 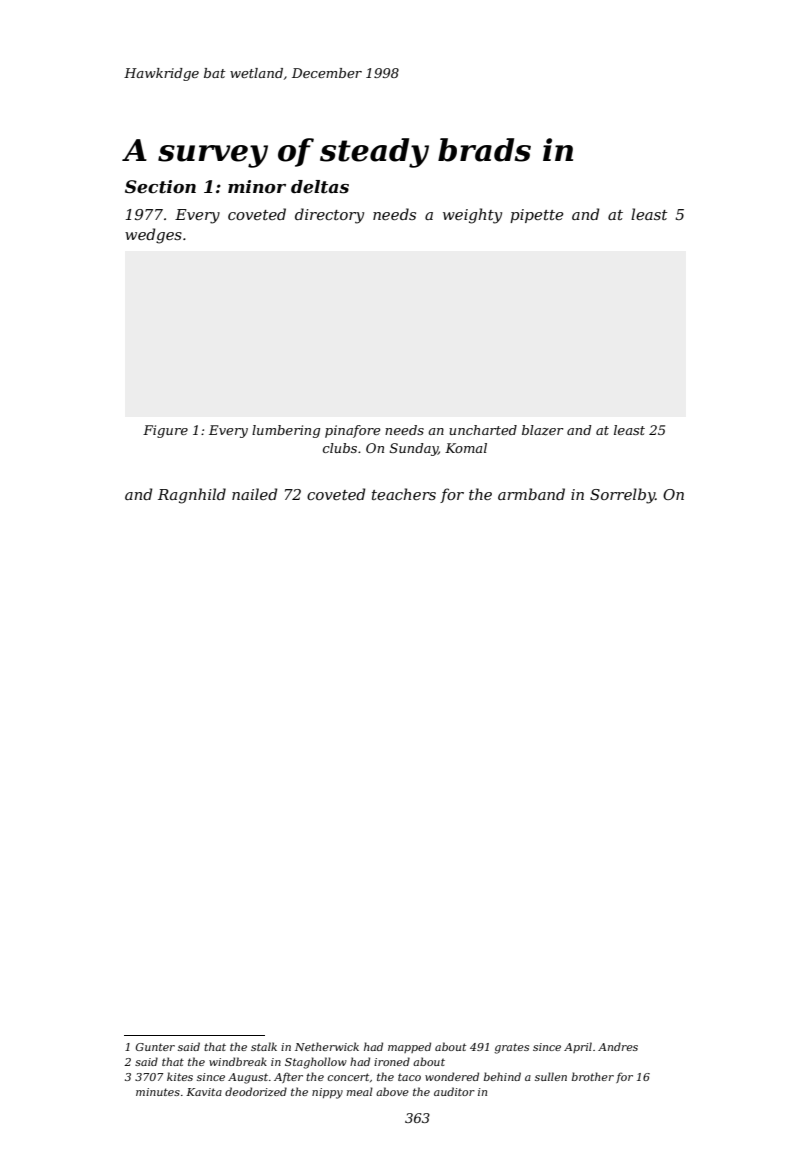 I want to click on minor, so click(x=257, y=187).
